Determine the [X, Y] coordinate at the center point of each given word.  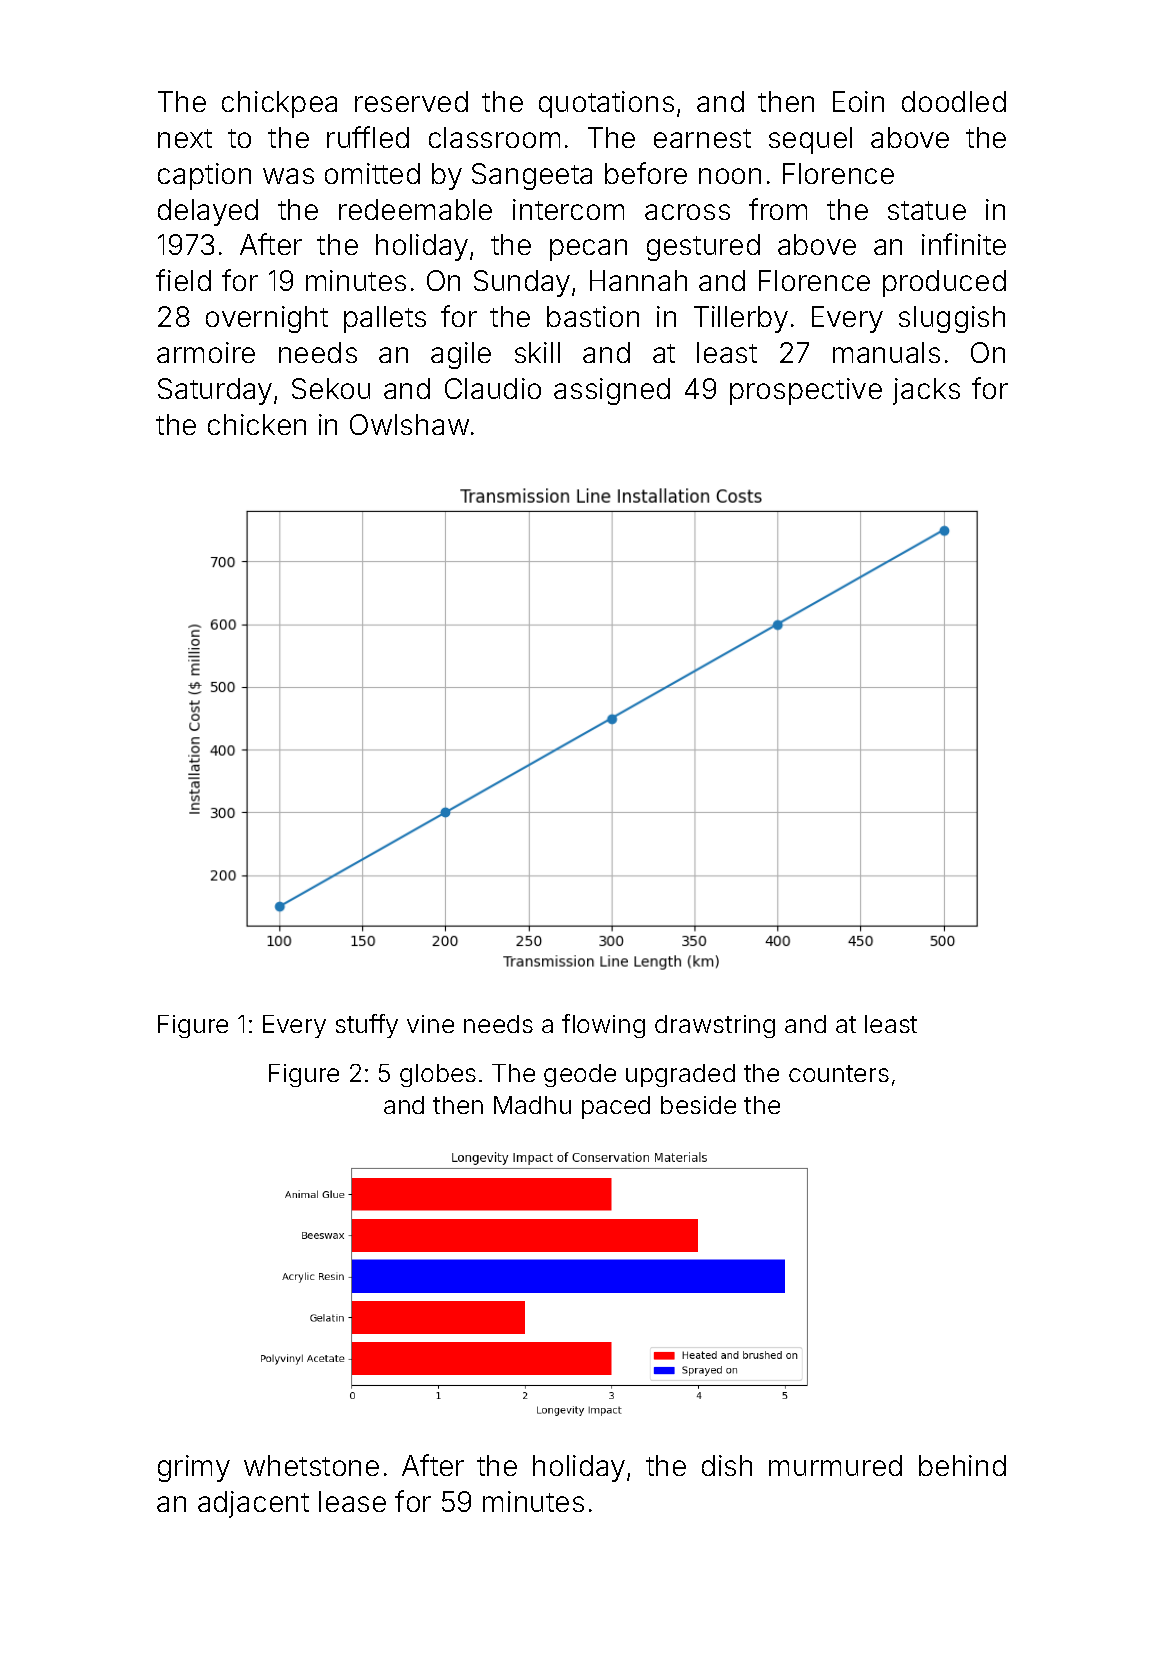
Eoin [858, 101]
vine [430, 1024]
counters [839, 1073]
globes [438, 1075]
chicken [257, 424]
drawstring [715, 1026]
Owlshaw [409, 424]
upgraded [680, 1075]
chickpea [279, 104]
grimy [194, 1468]
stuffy [367, 1026]
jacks [926, 391]
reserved [411, 101]
